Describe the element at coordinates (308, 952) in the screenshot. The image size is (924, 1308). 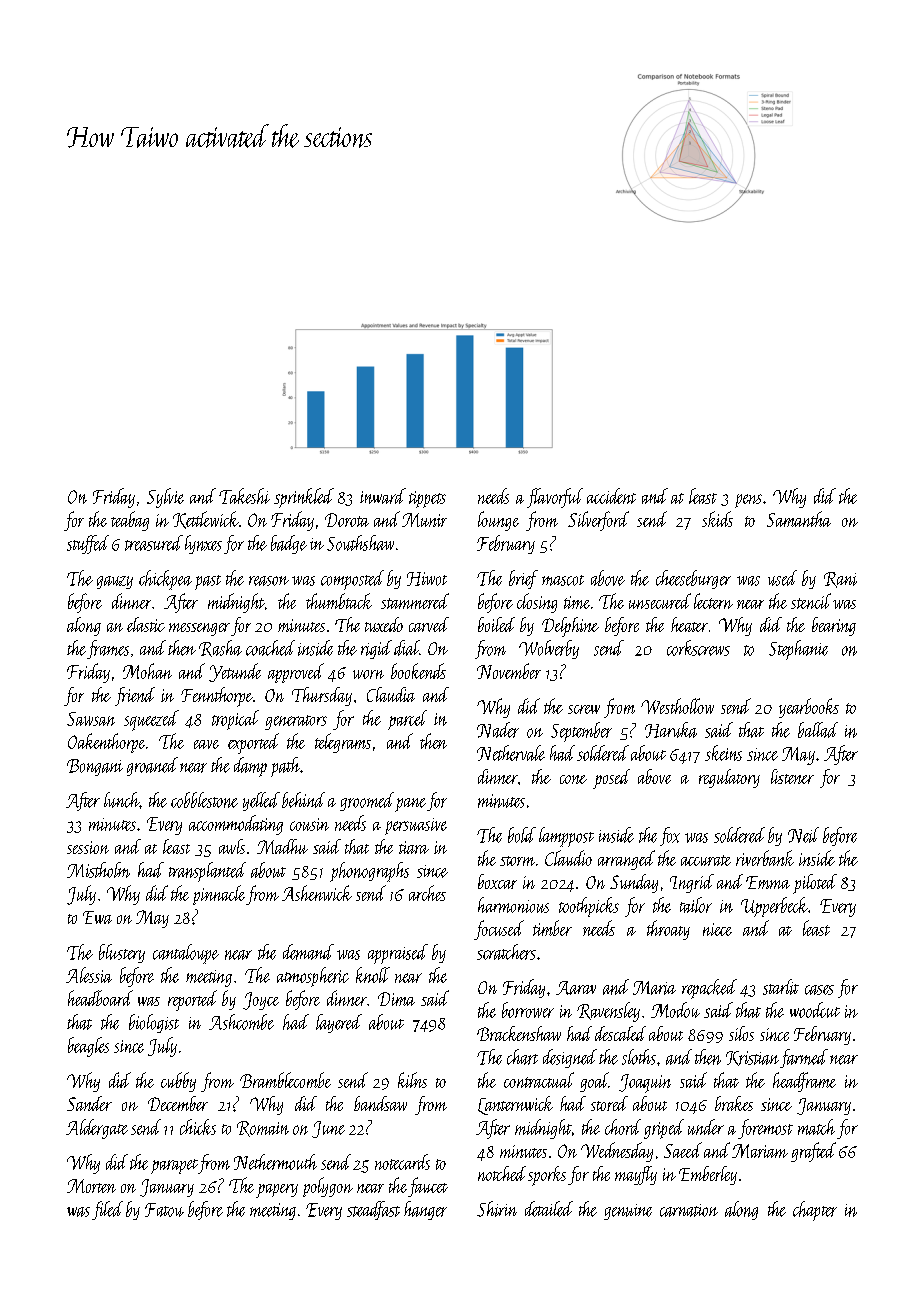
I see `demand` at that location.
